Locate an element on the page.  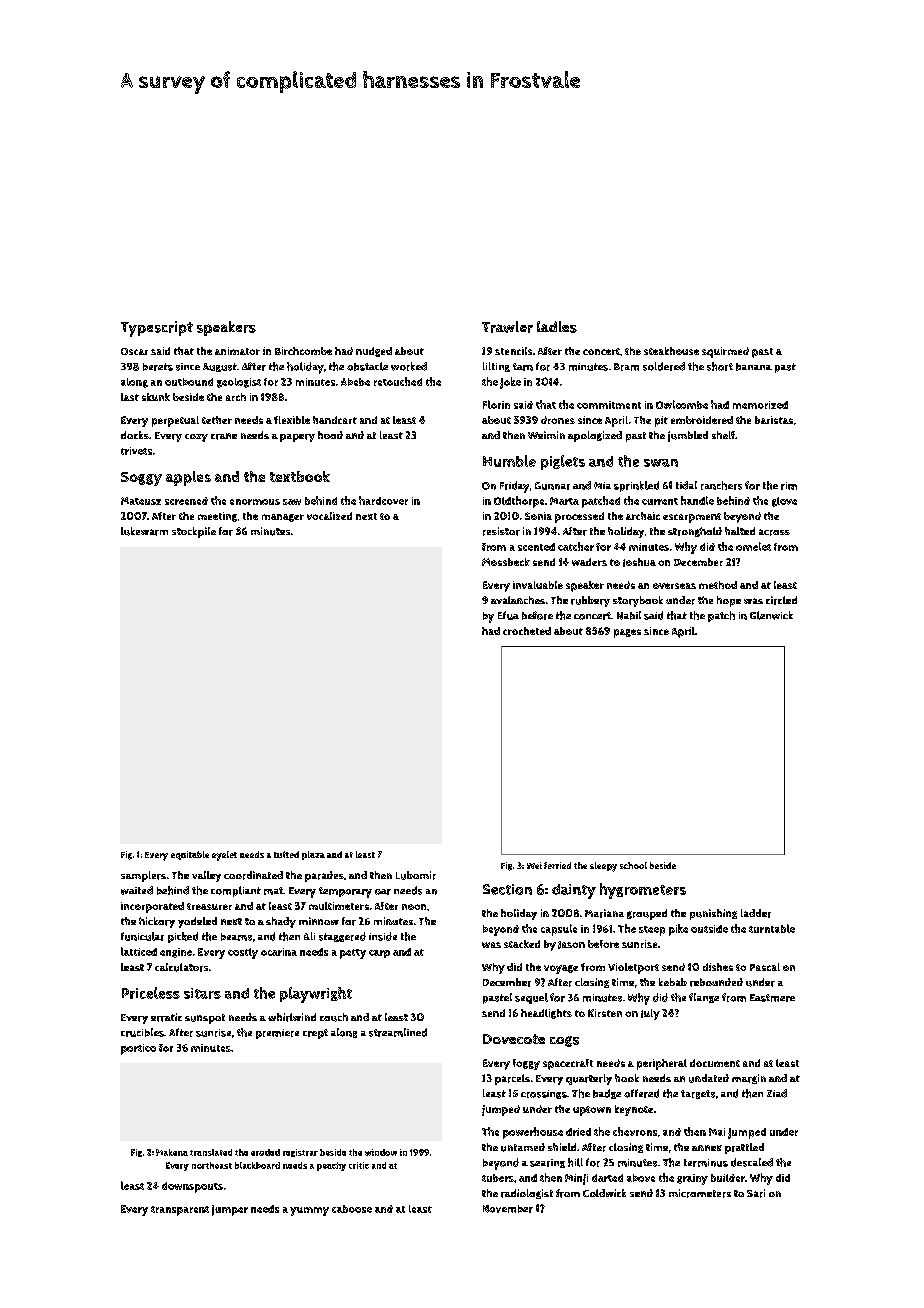
equitable is located at coordinates (190, 855).
